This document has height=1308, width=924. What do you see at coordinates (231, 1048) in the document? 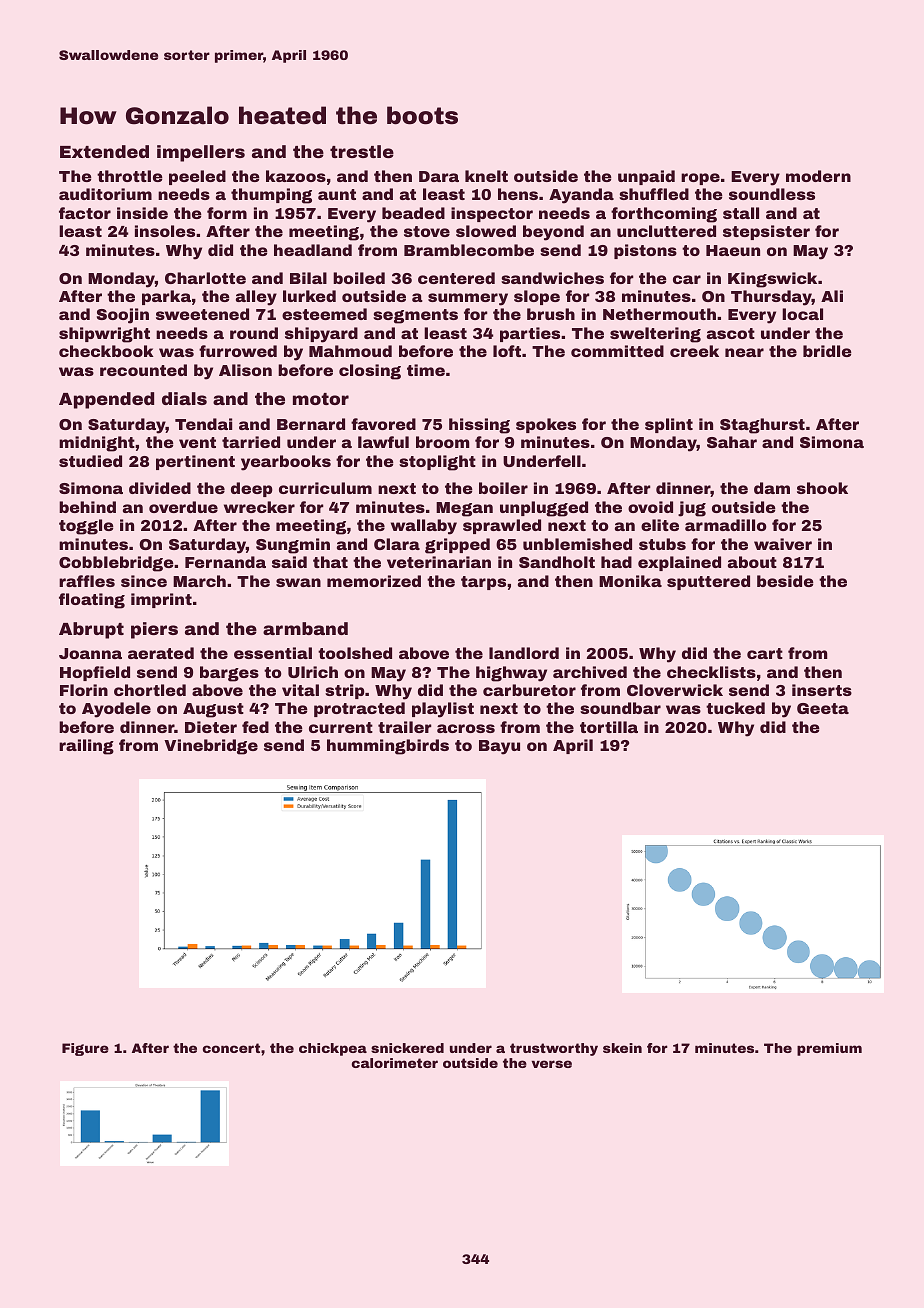
I see `concert` at bounding box center [231, 1048].
